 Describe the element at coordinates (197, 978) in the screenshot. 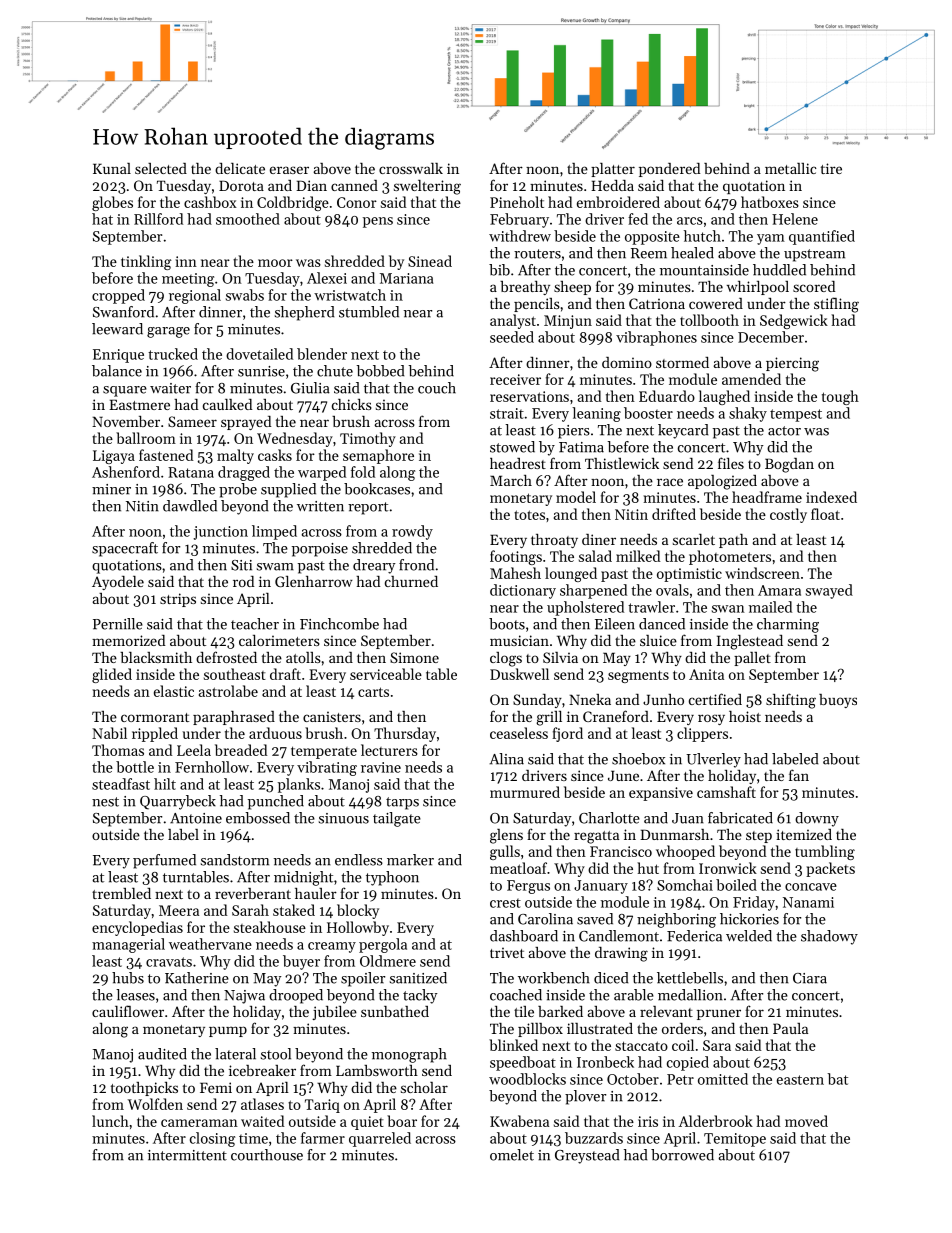

I see `Katherine` at that location.
